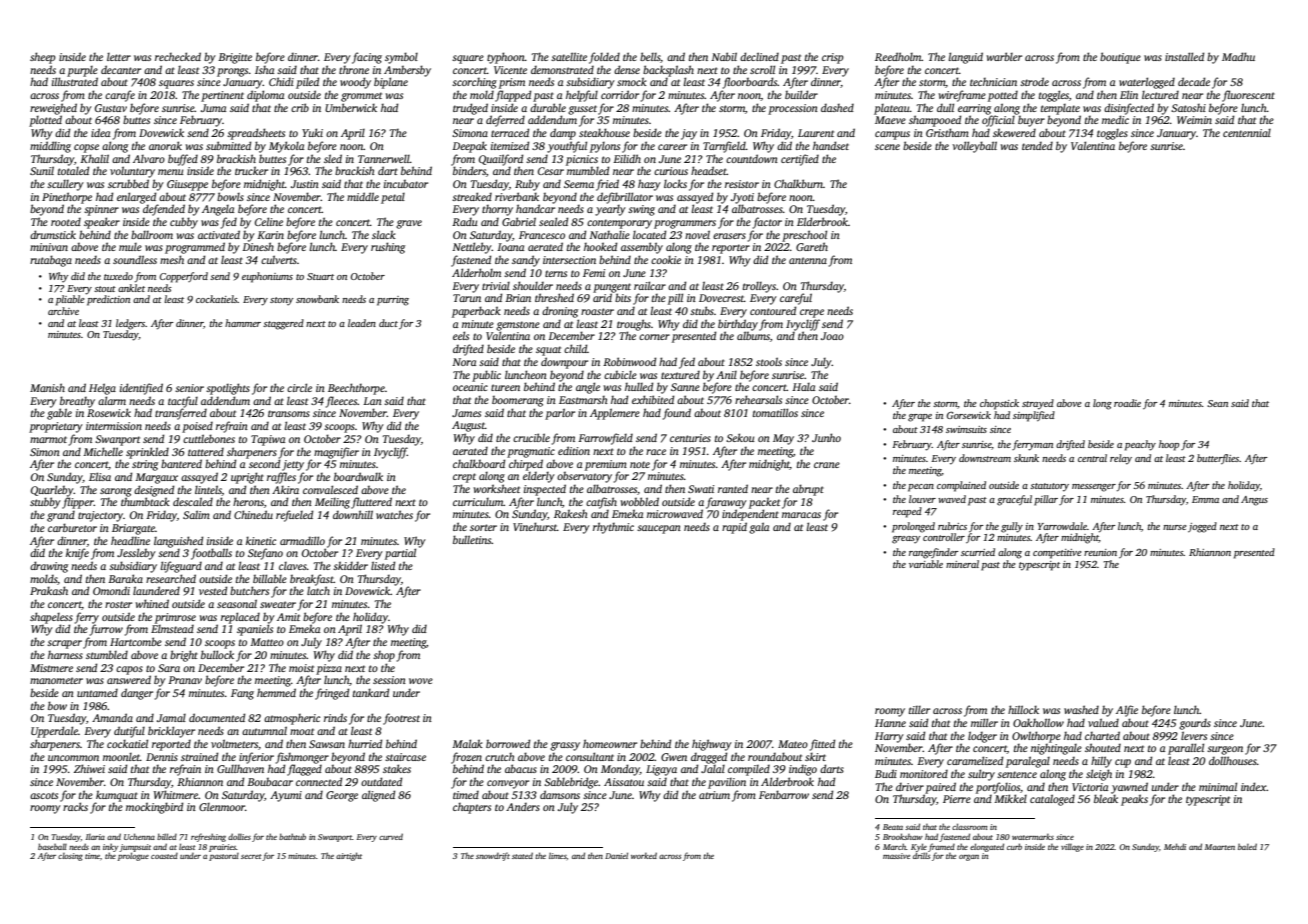 This screenshot has width=1308, height=924. Describe the element at coordinates (1100, 552) in the screenshot. I see `reunion` at that location.
